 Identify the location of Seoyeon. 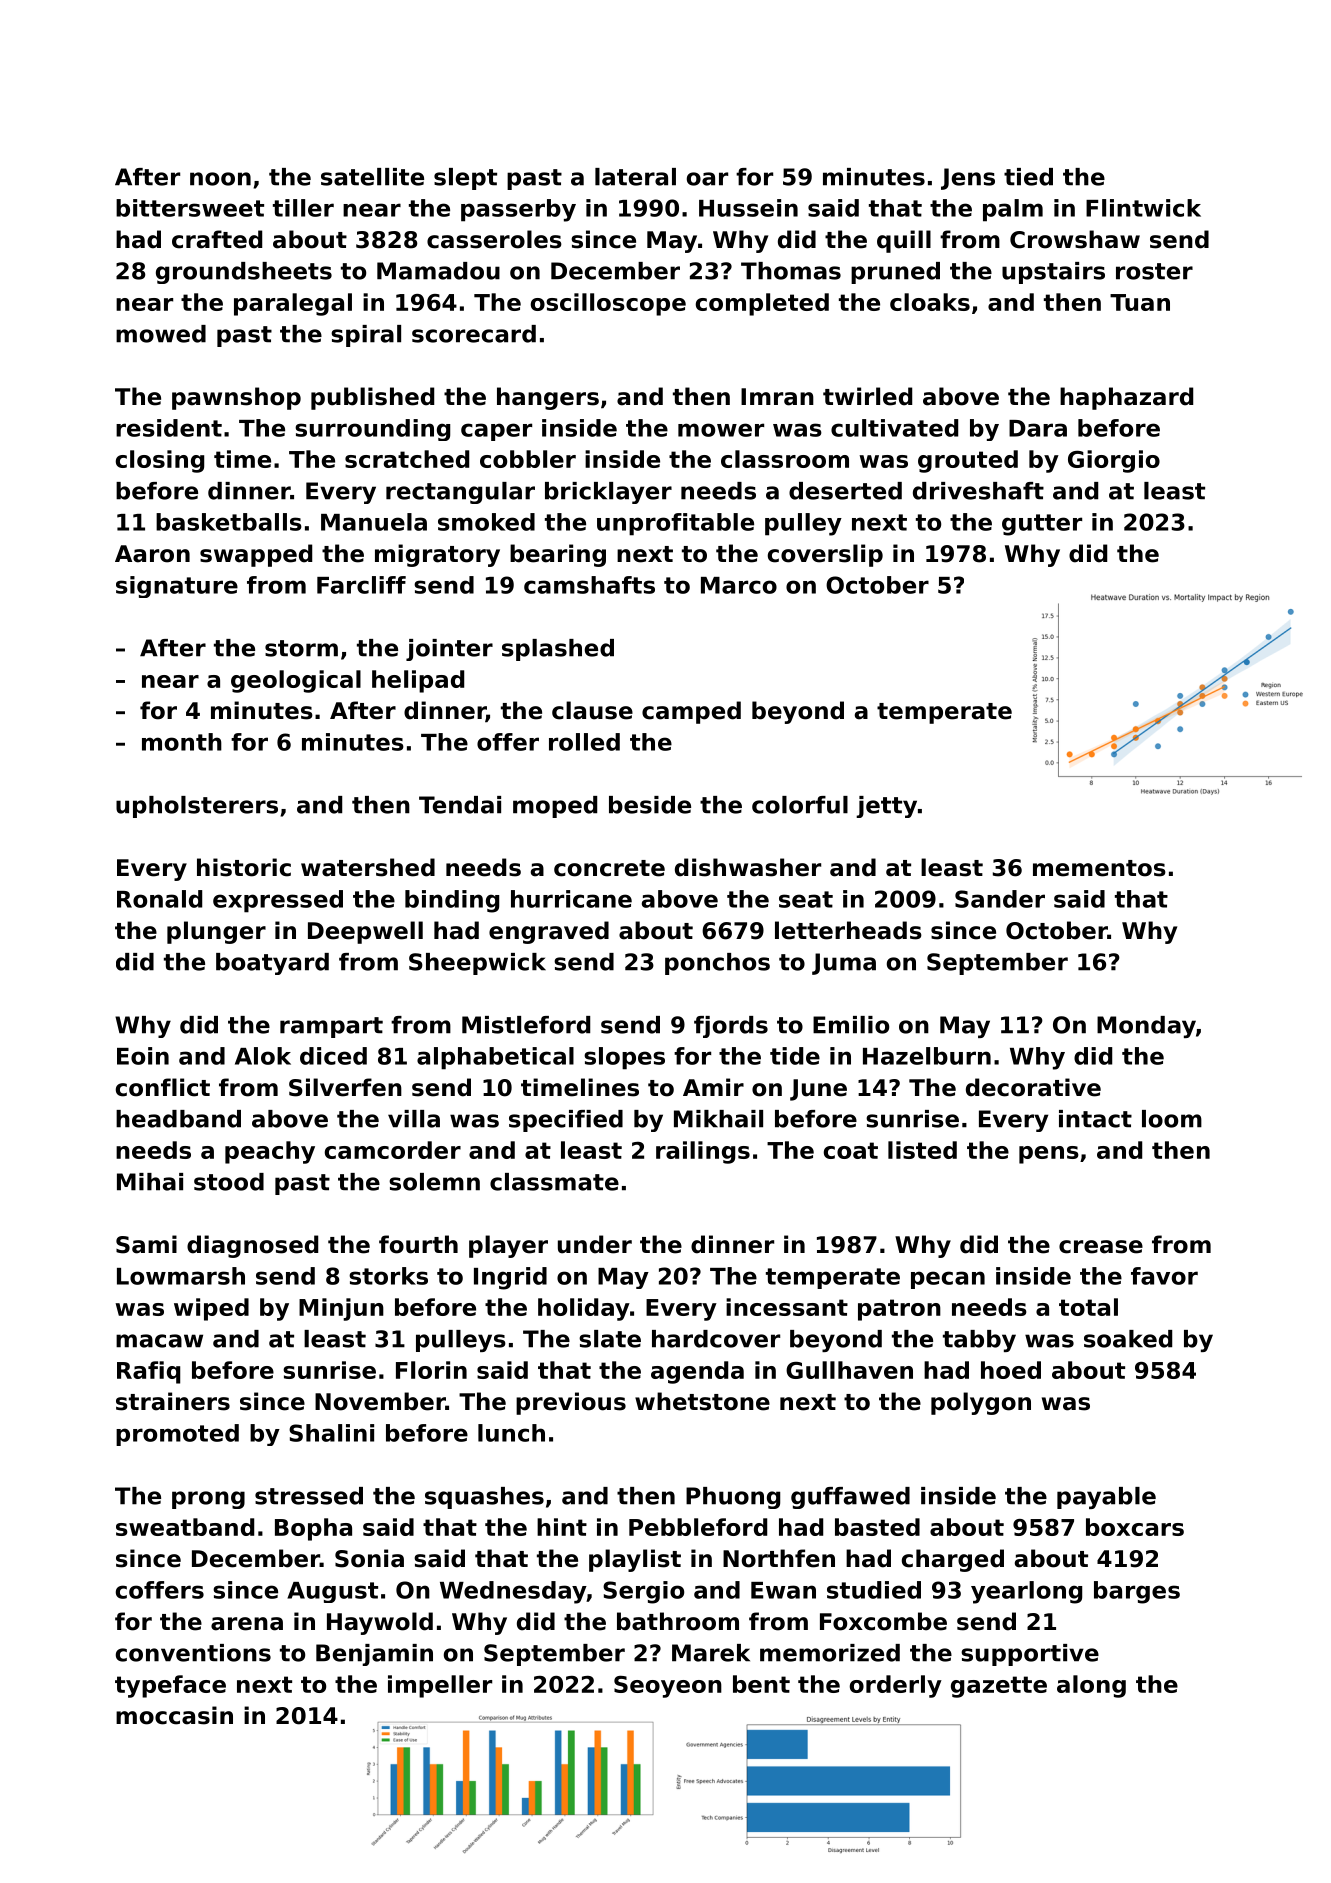
(668, 1687).
